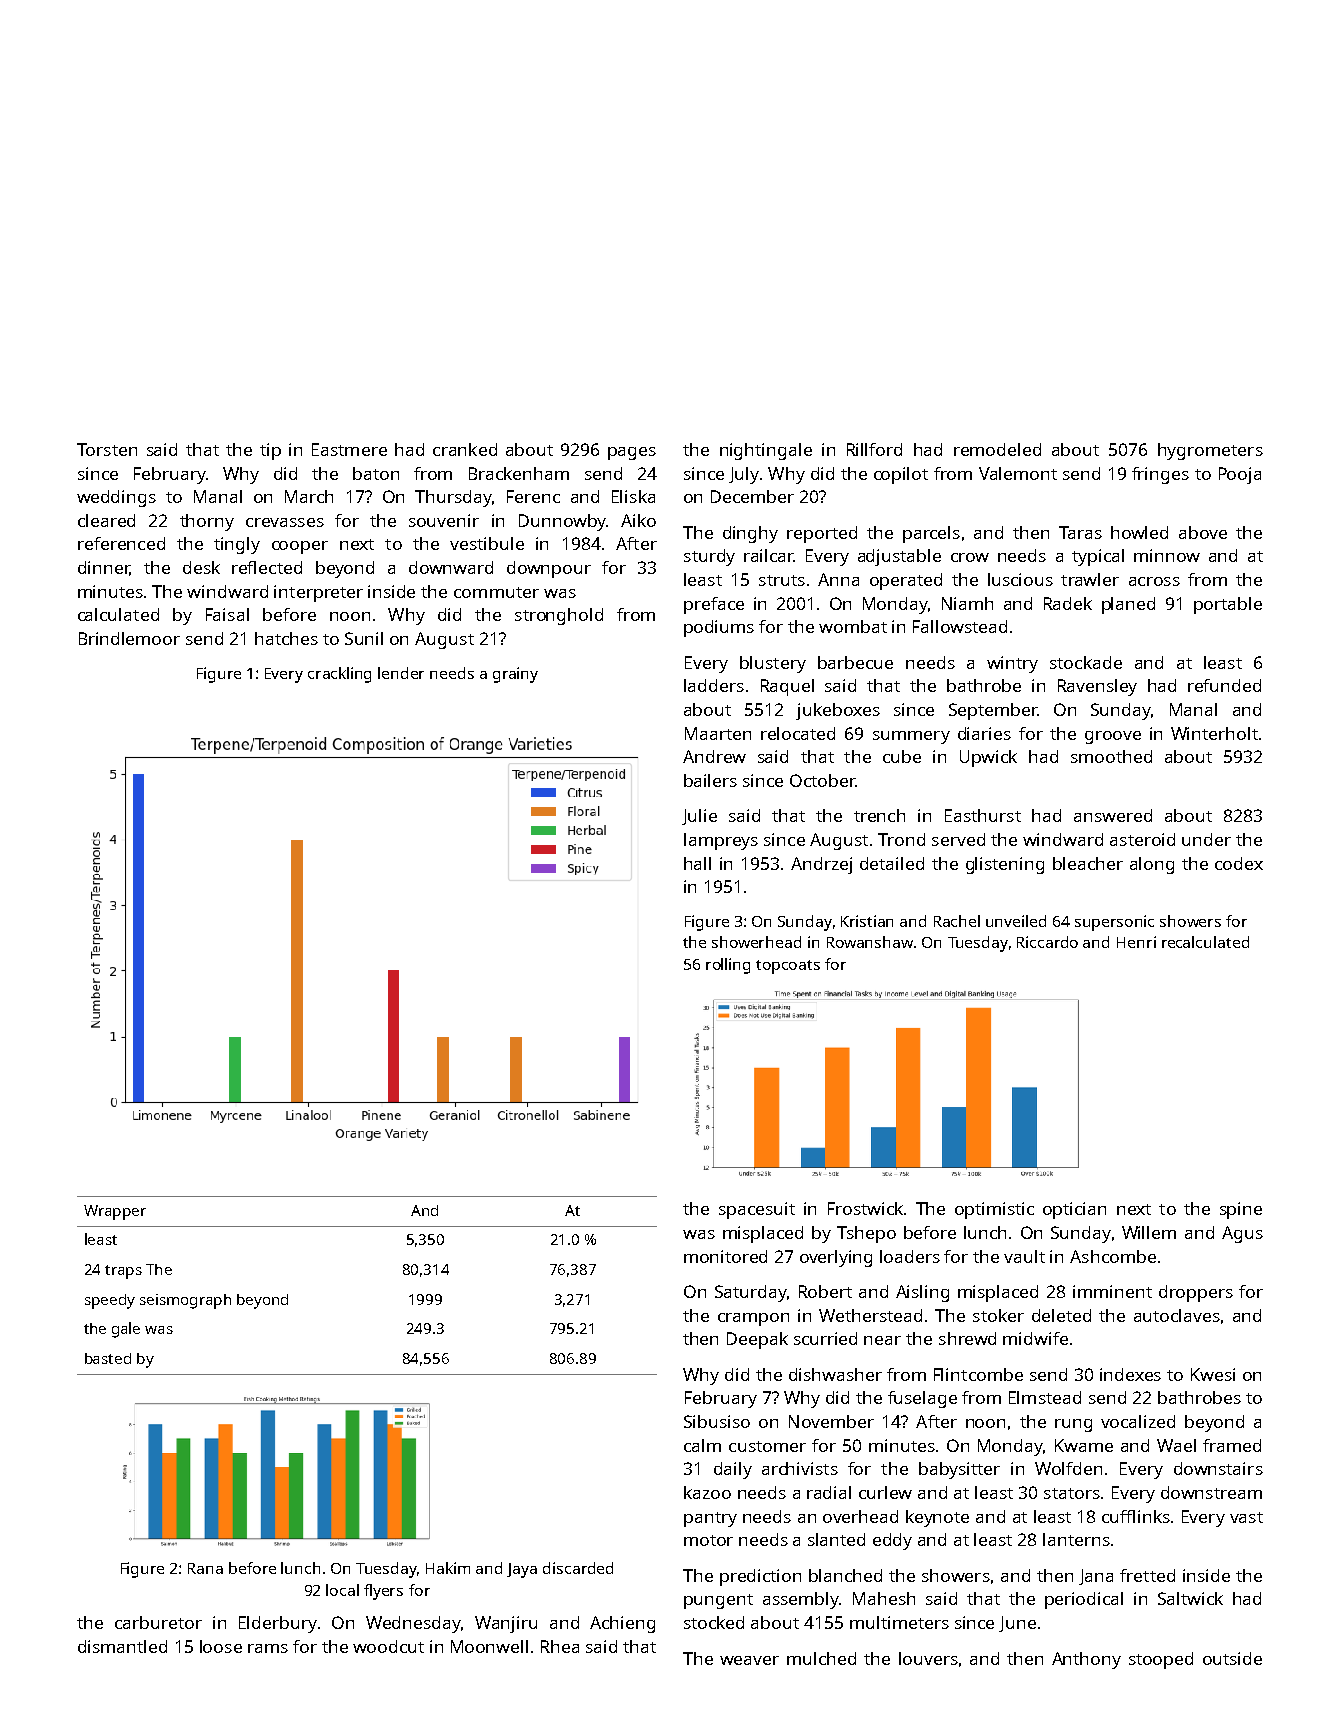  I want to click on portable, so click(1228, 605).
